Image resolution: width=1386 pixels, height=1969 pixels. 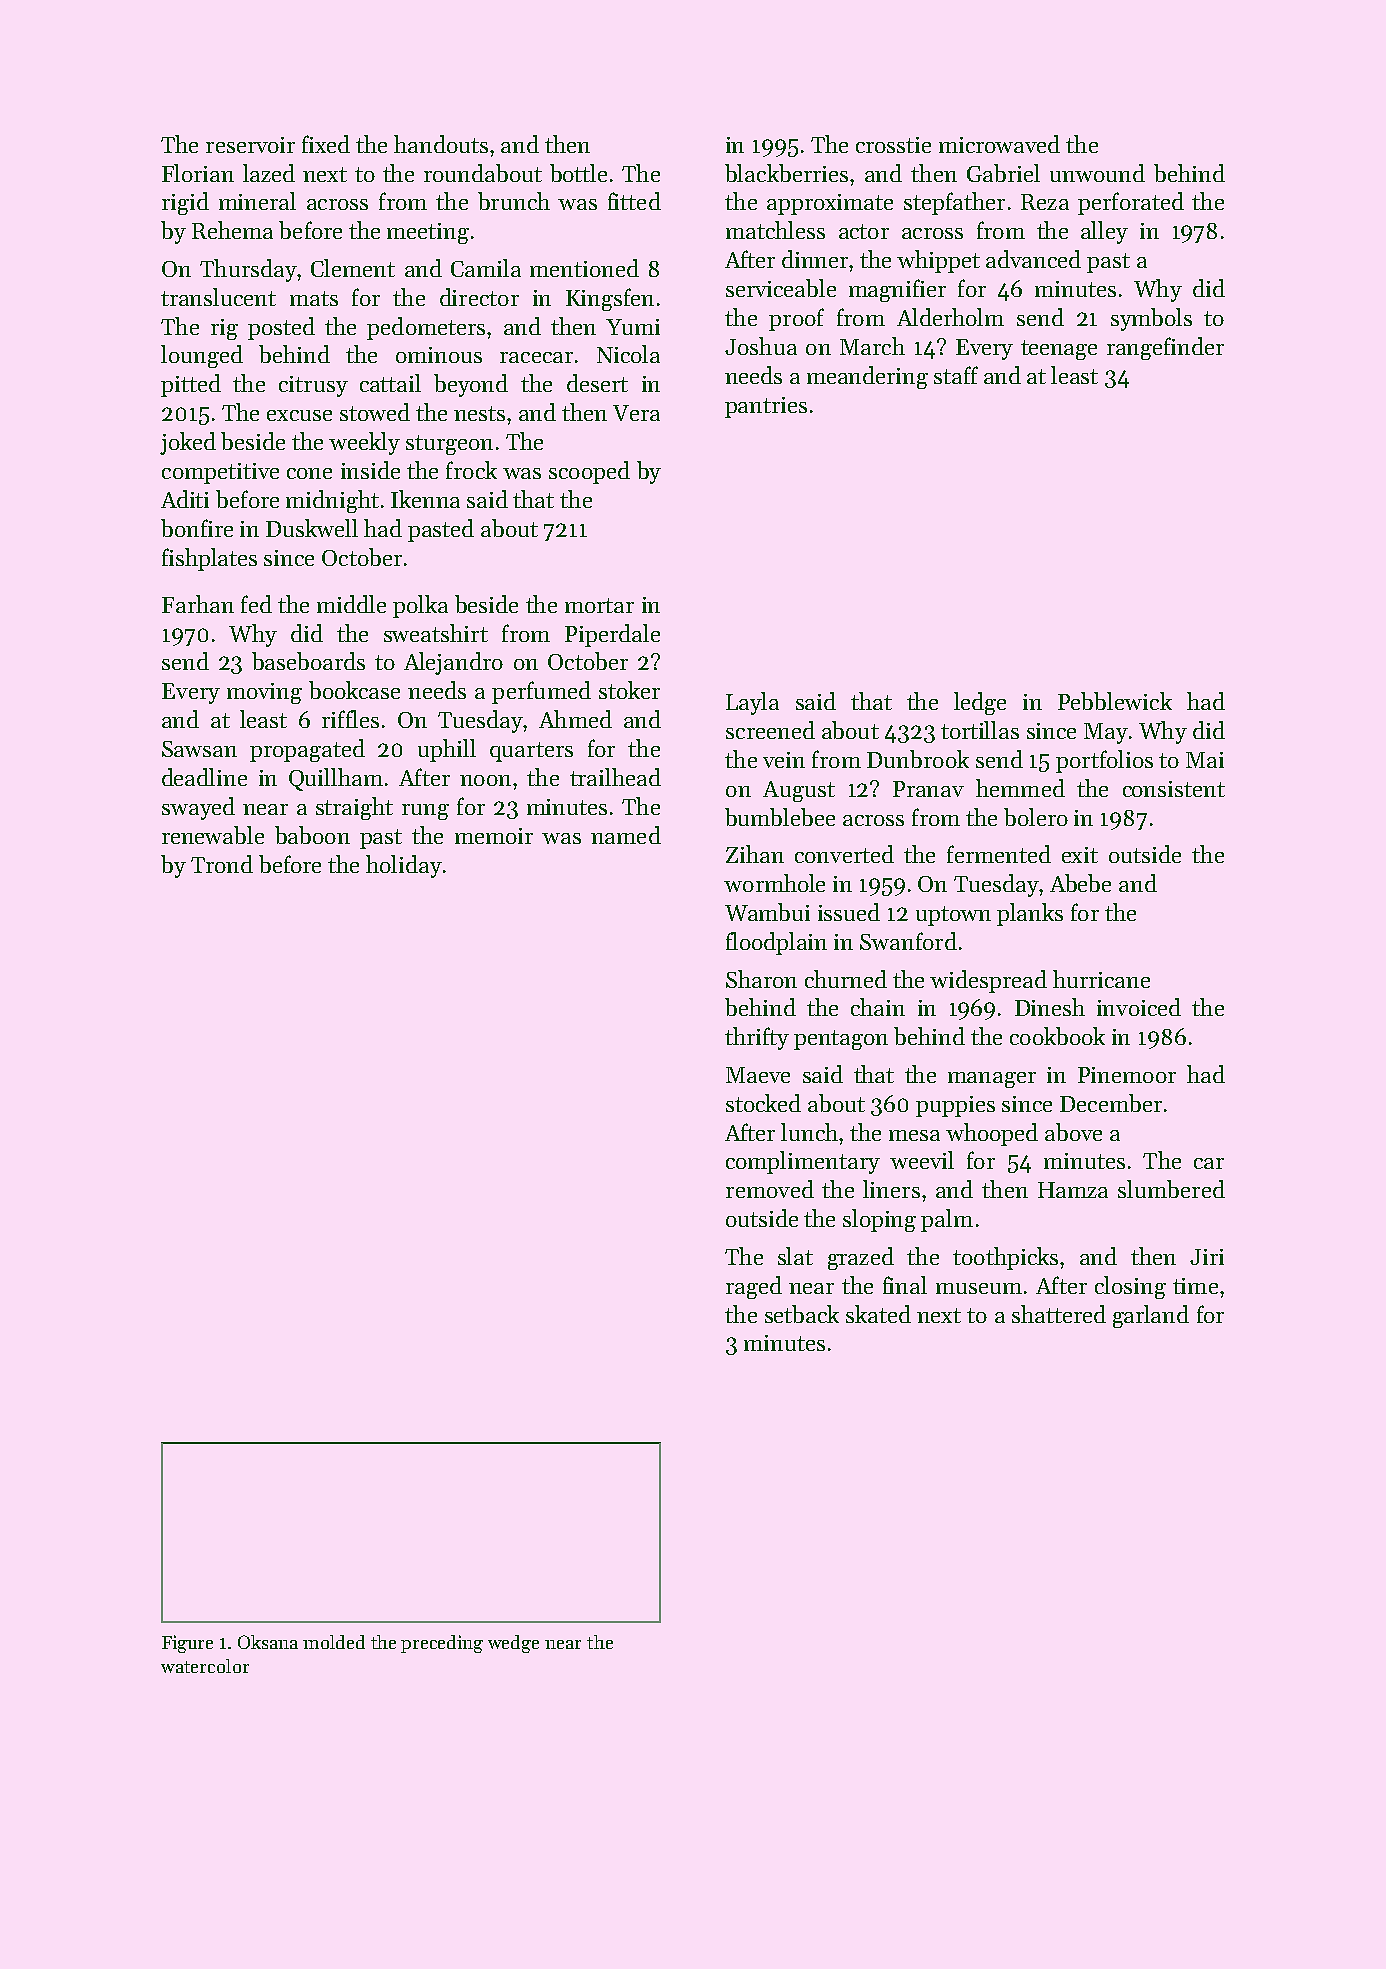 I want to click on Rehema, so click(x=232, y=230).
